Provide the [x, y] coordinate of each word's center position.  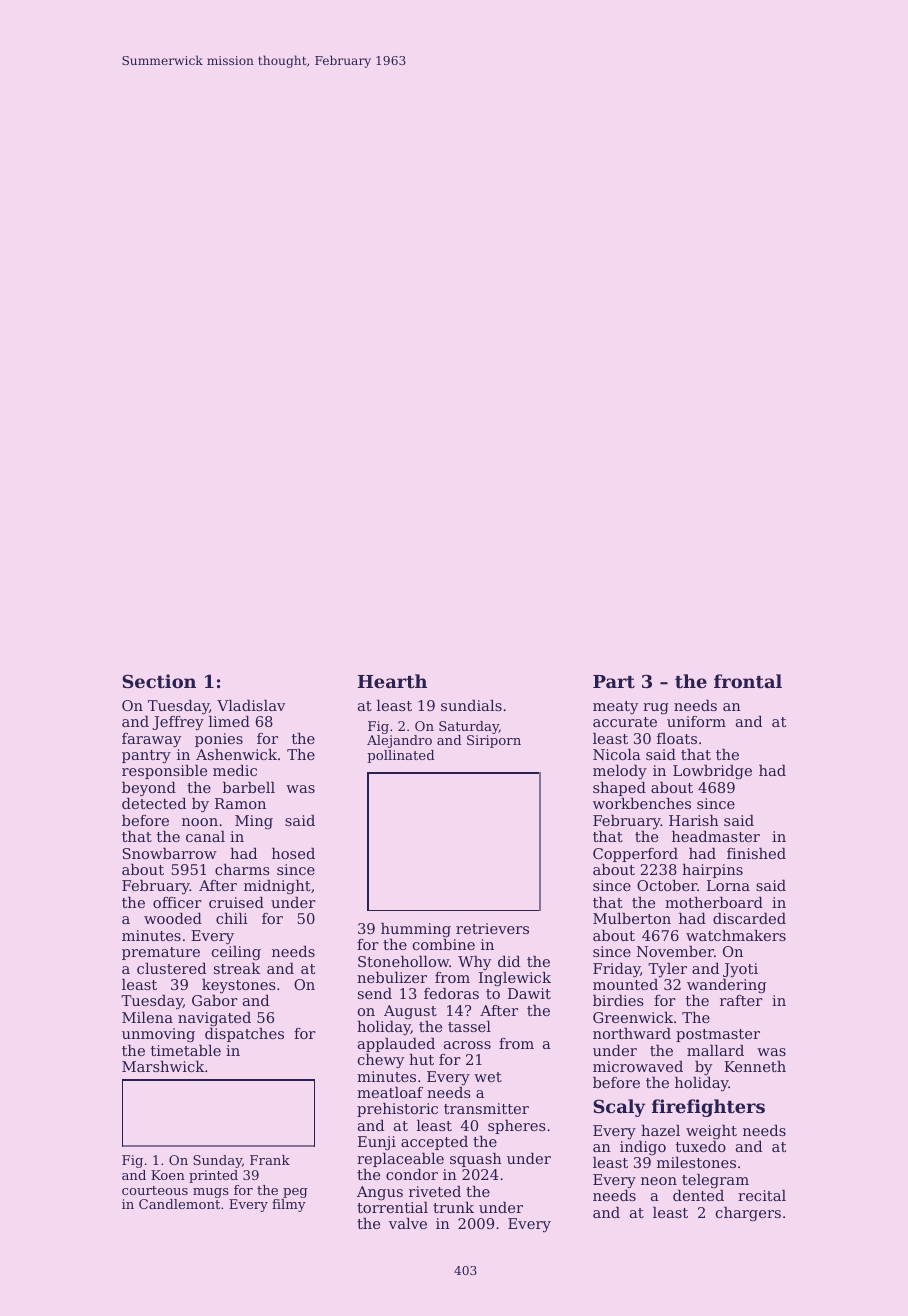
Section [159, 681]
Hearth [392, 681]
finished [756, 853]
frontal [748, 681]
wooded [173, 918]
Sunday [217, 1161]
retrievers [492, 928]
